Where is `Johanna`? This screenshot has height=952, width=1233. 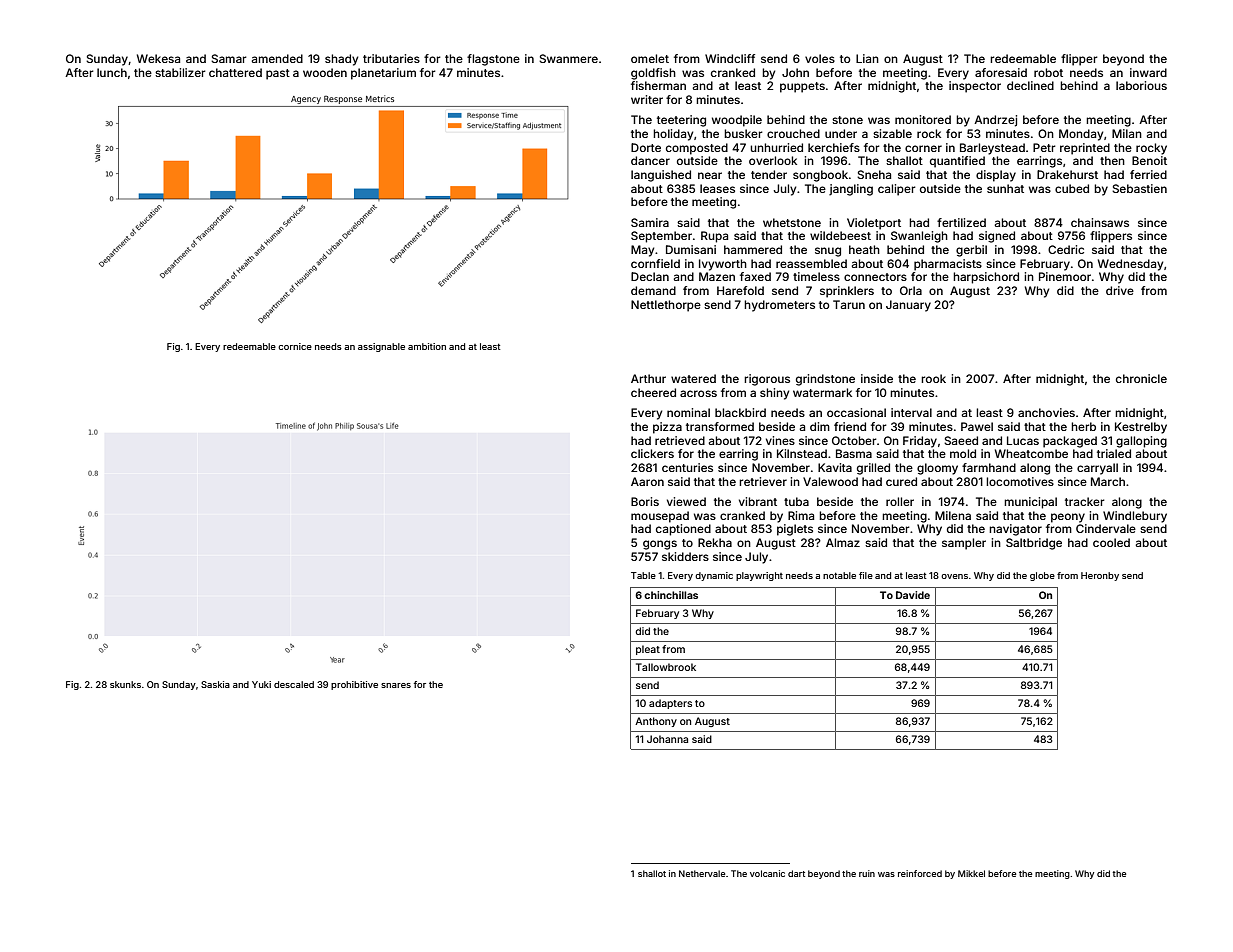
Johanna is located at coordinates (667, 739).
